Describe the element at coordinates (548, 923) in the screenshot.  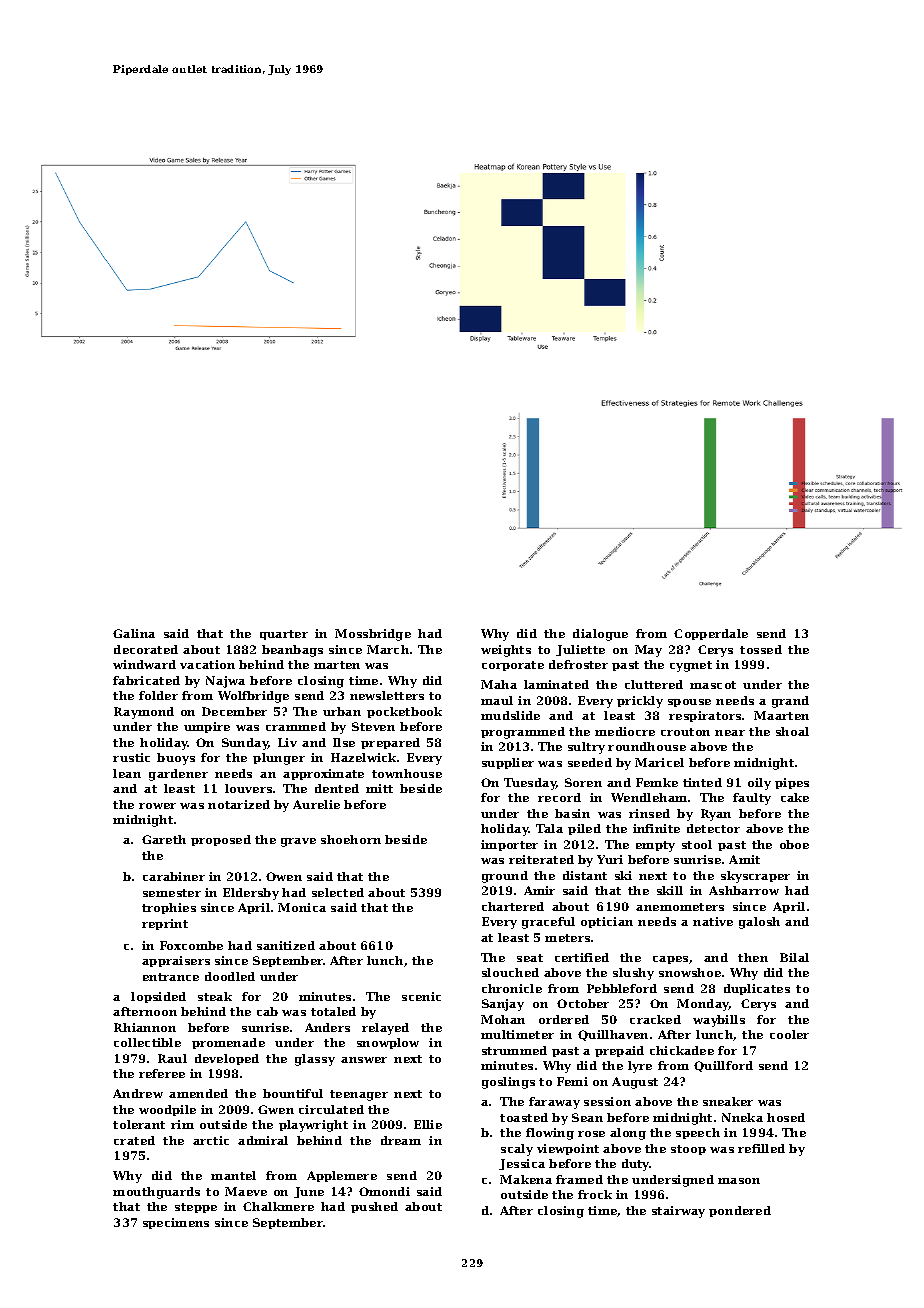
I see `graceful` at that location.
